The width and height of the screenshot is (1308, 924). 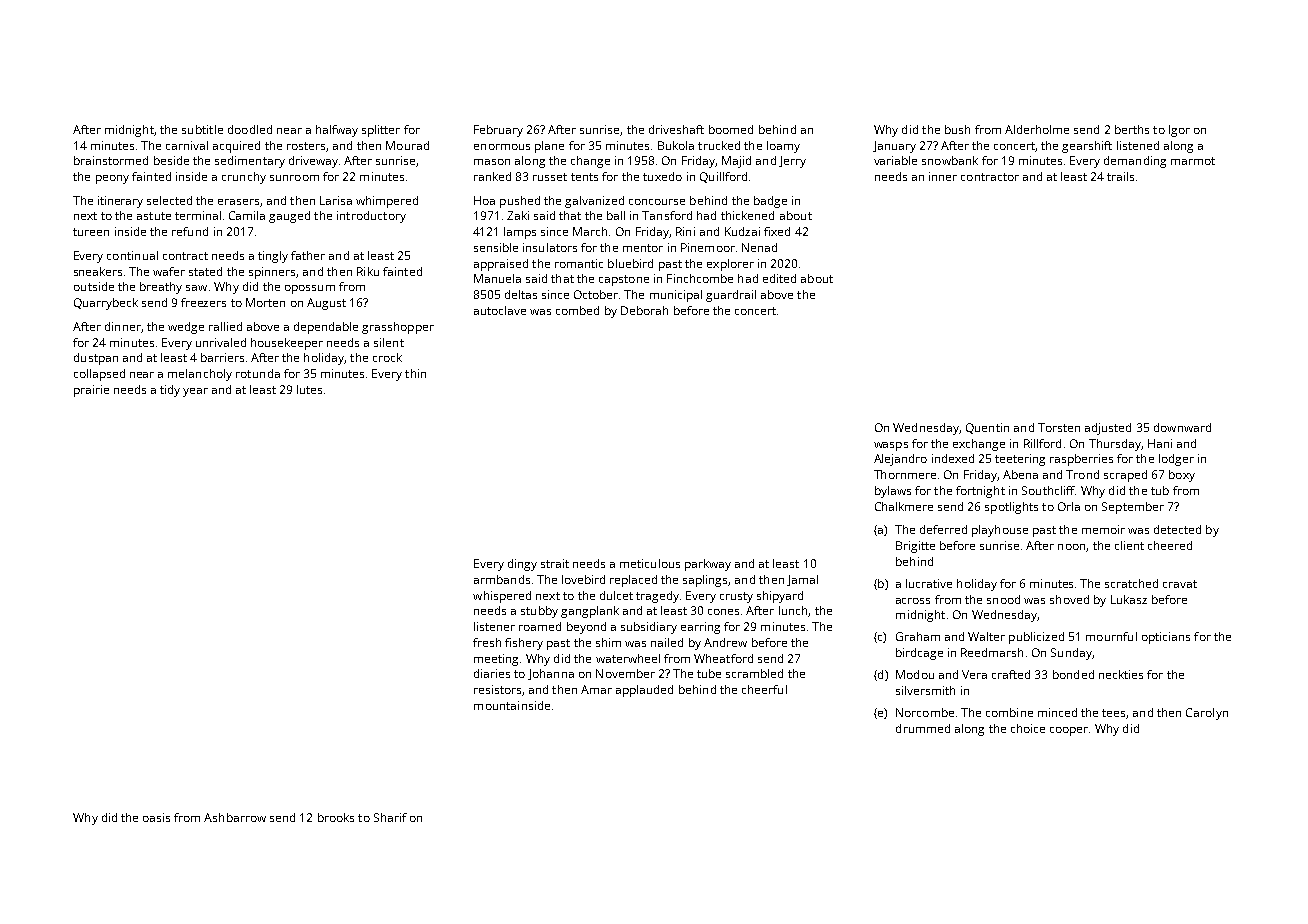 What do you see at coordinates (1176, 460) in the screenshot?
I see `lodger` at bounding box center [1176, 460].
